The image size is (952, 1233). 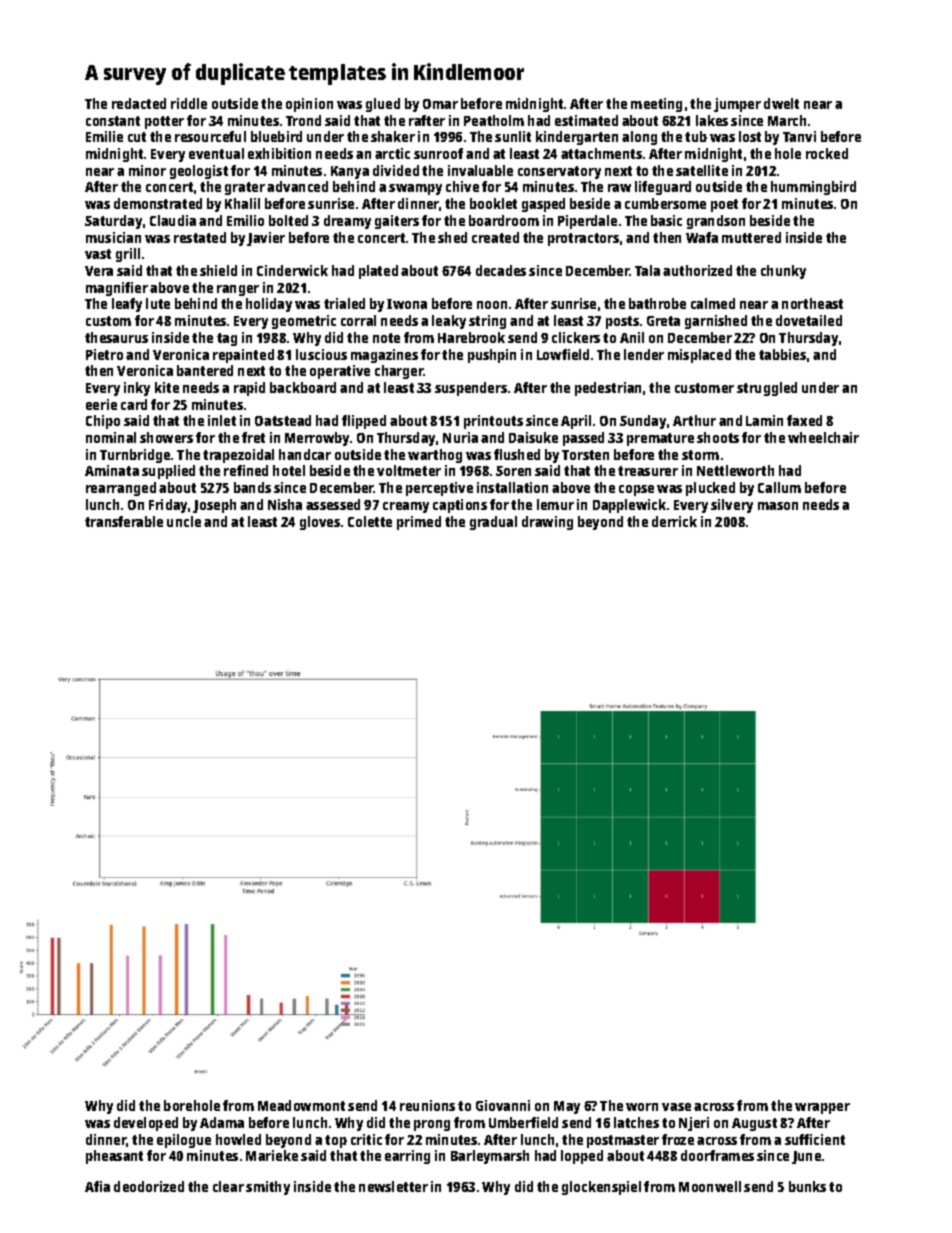 I want to click on exhibition, so click(x=279, y=153).
